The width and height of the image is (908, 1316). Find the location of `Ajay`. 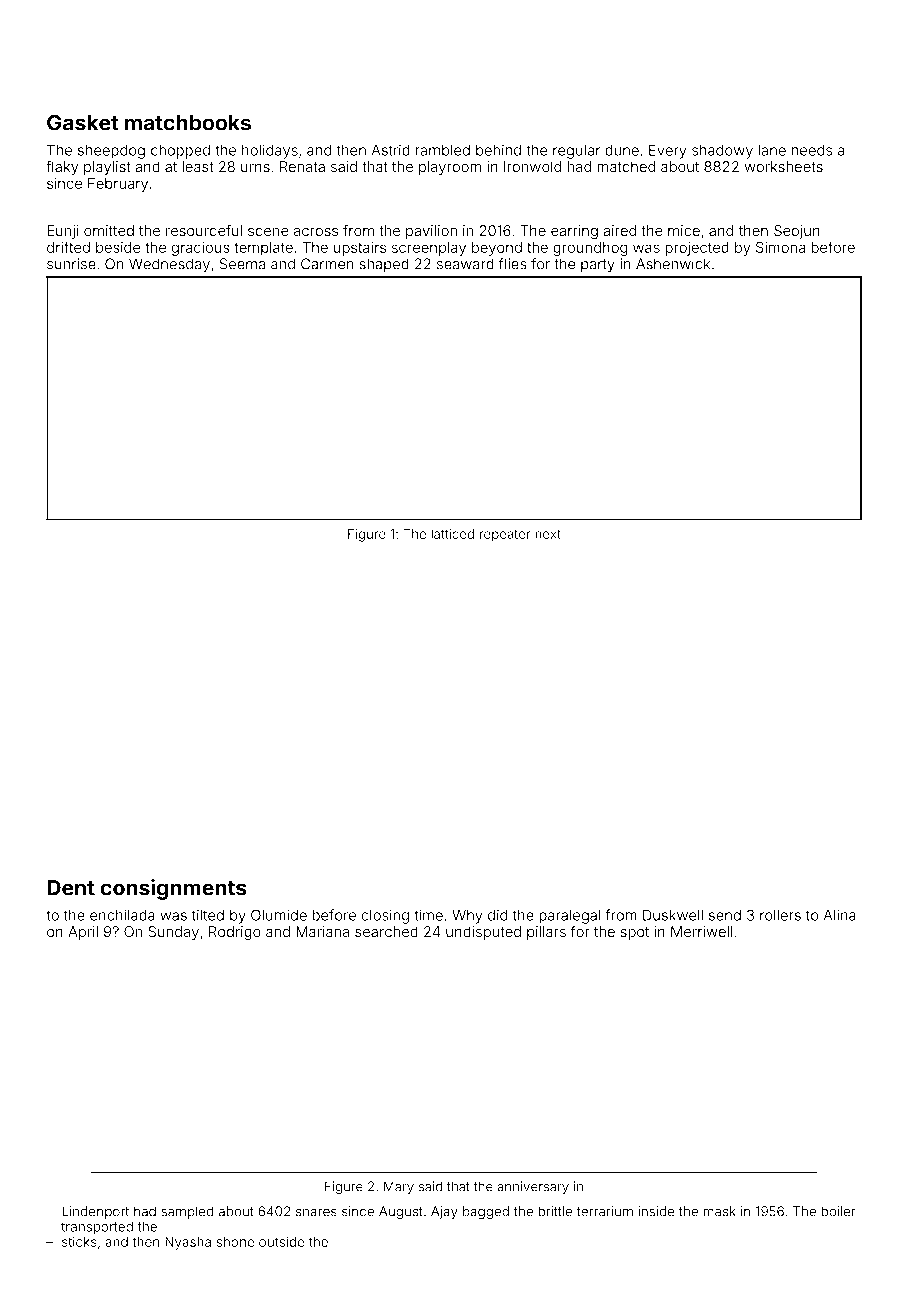

Ajay is located at coordinates (444, 1212).
